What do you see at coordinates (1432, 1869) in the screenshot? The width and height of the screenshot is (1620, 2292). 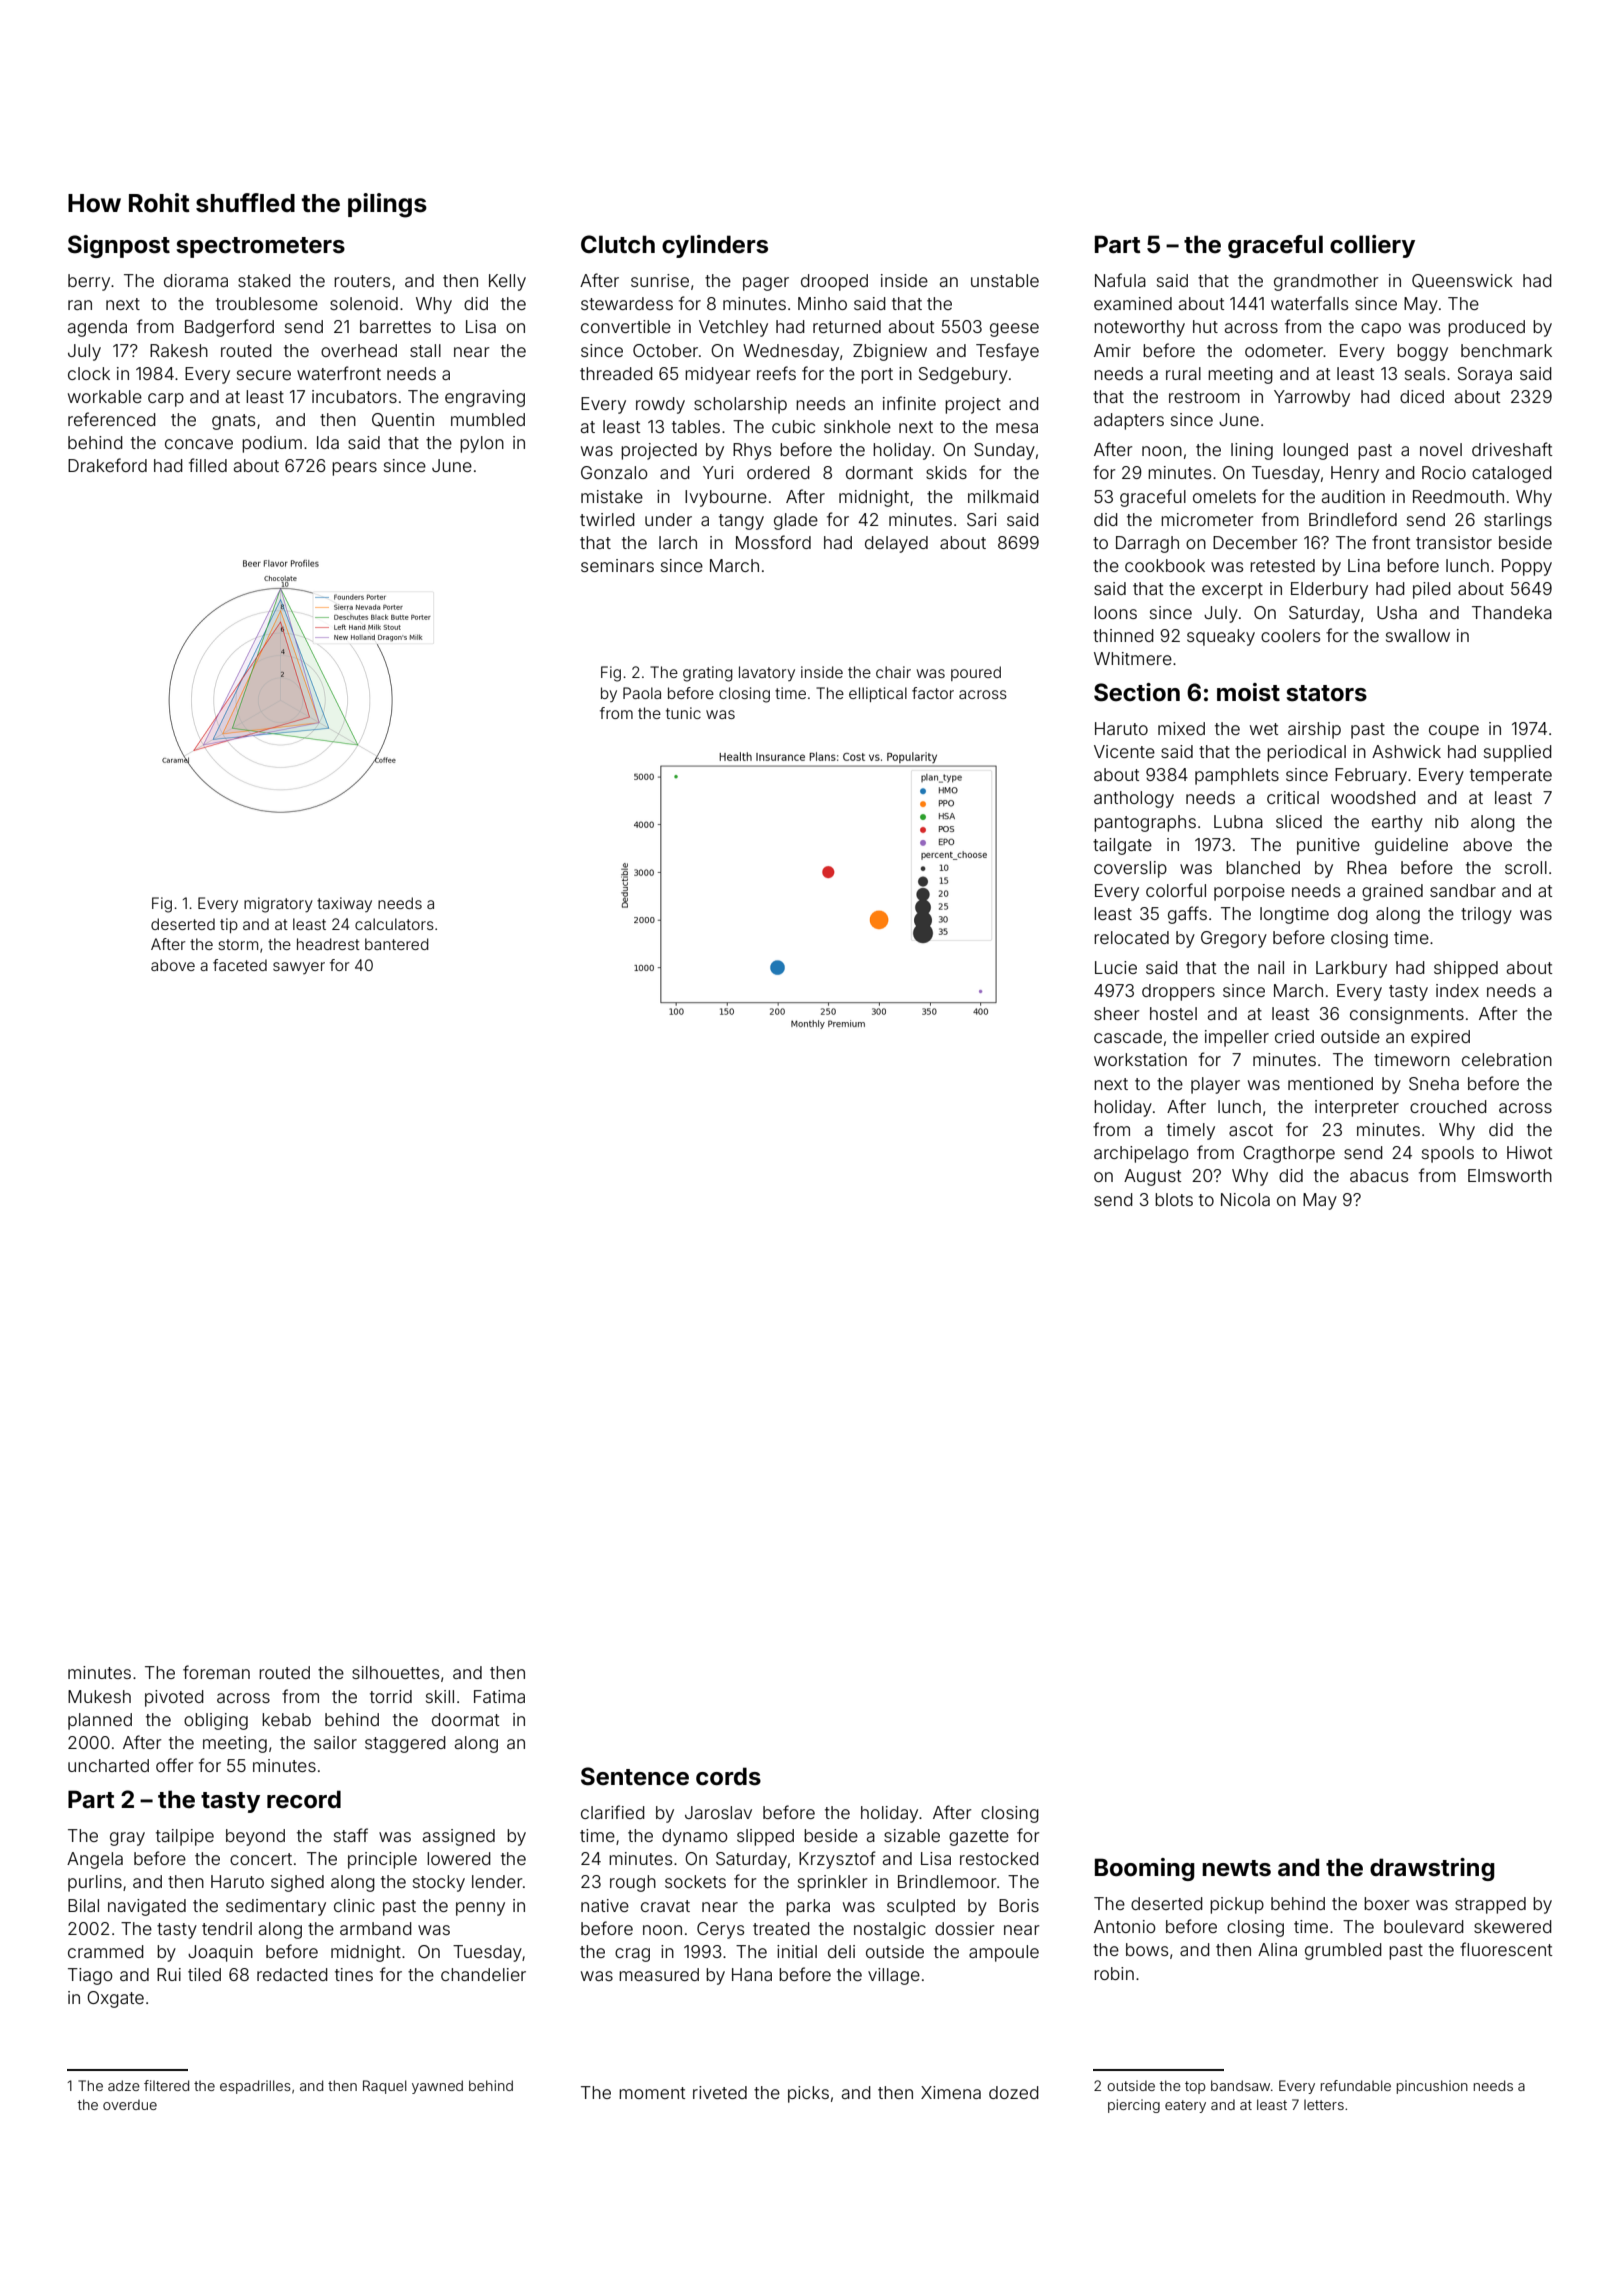 I see `drawstring` at bounding box center [1432, 1869].
